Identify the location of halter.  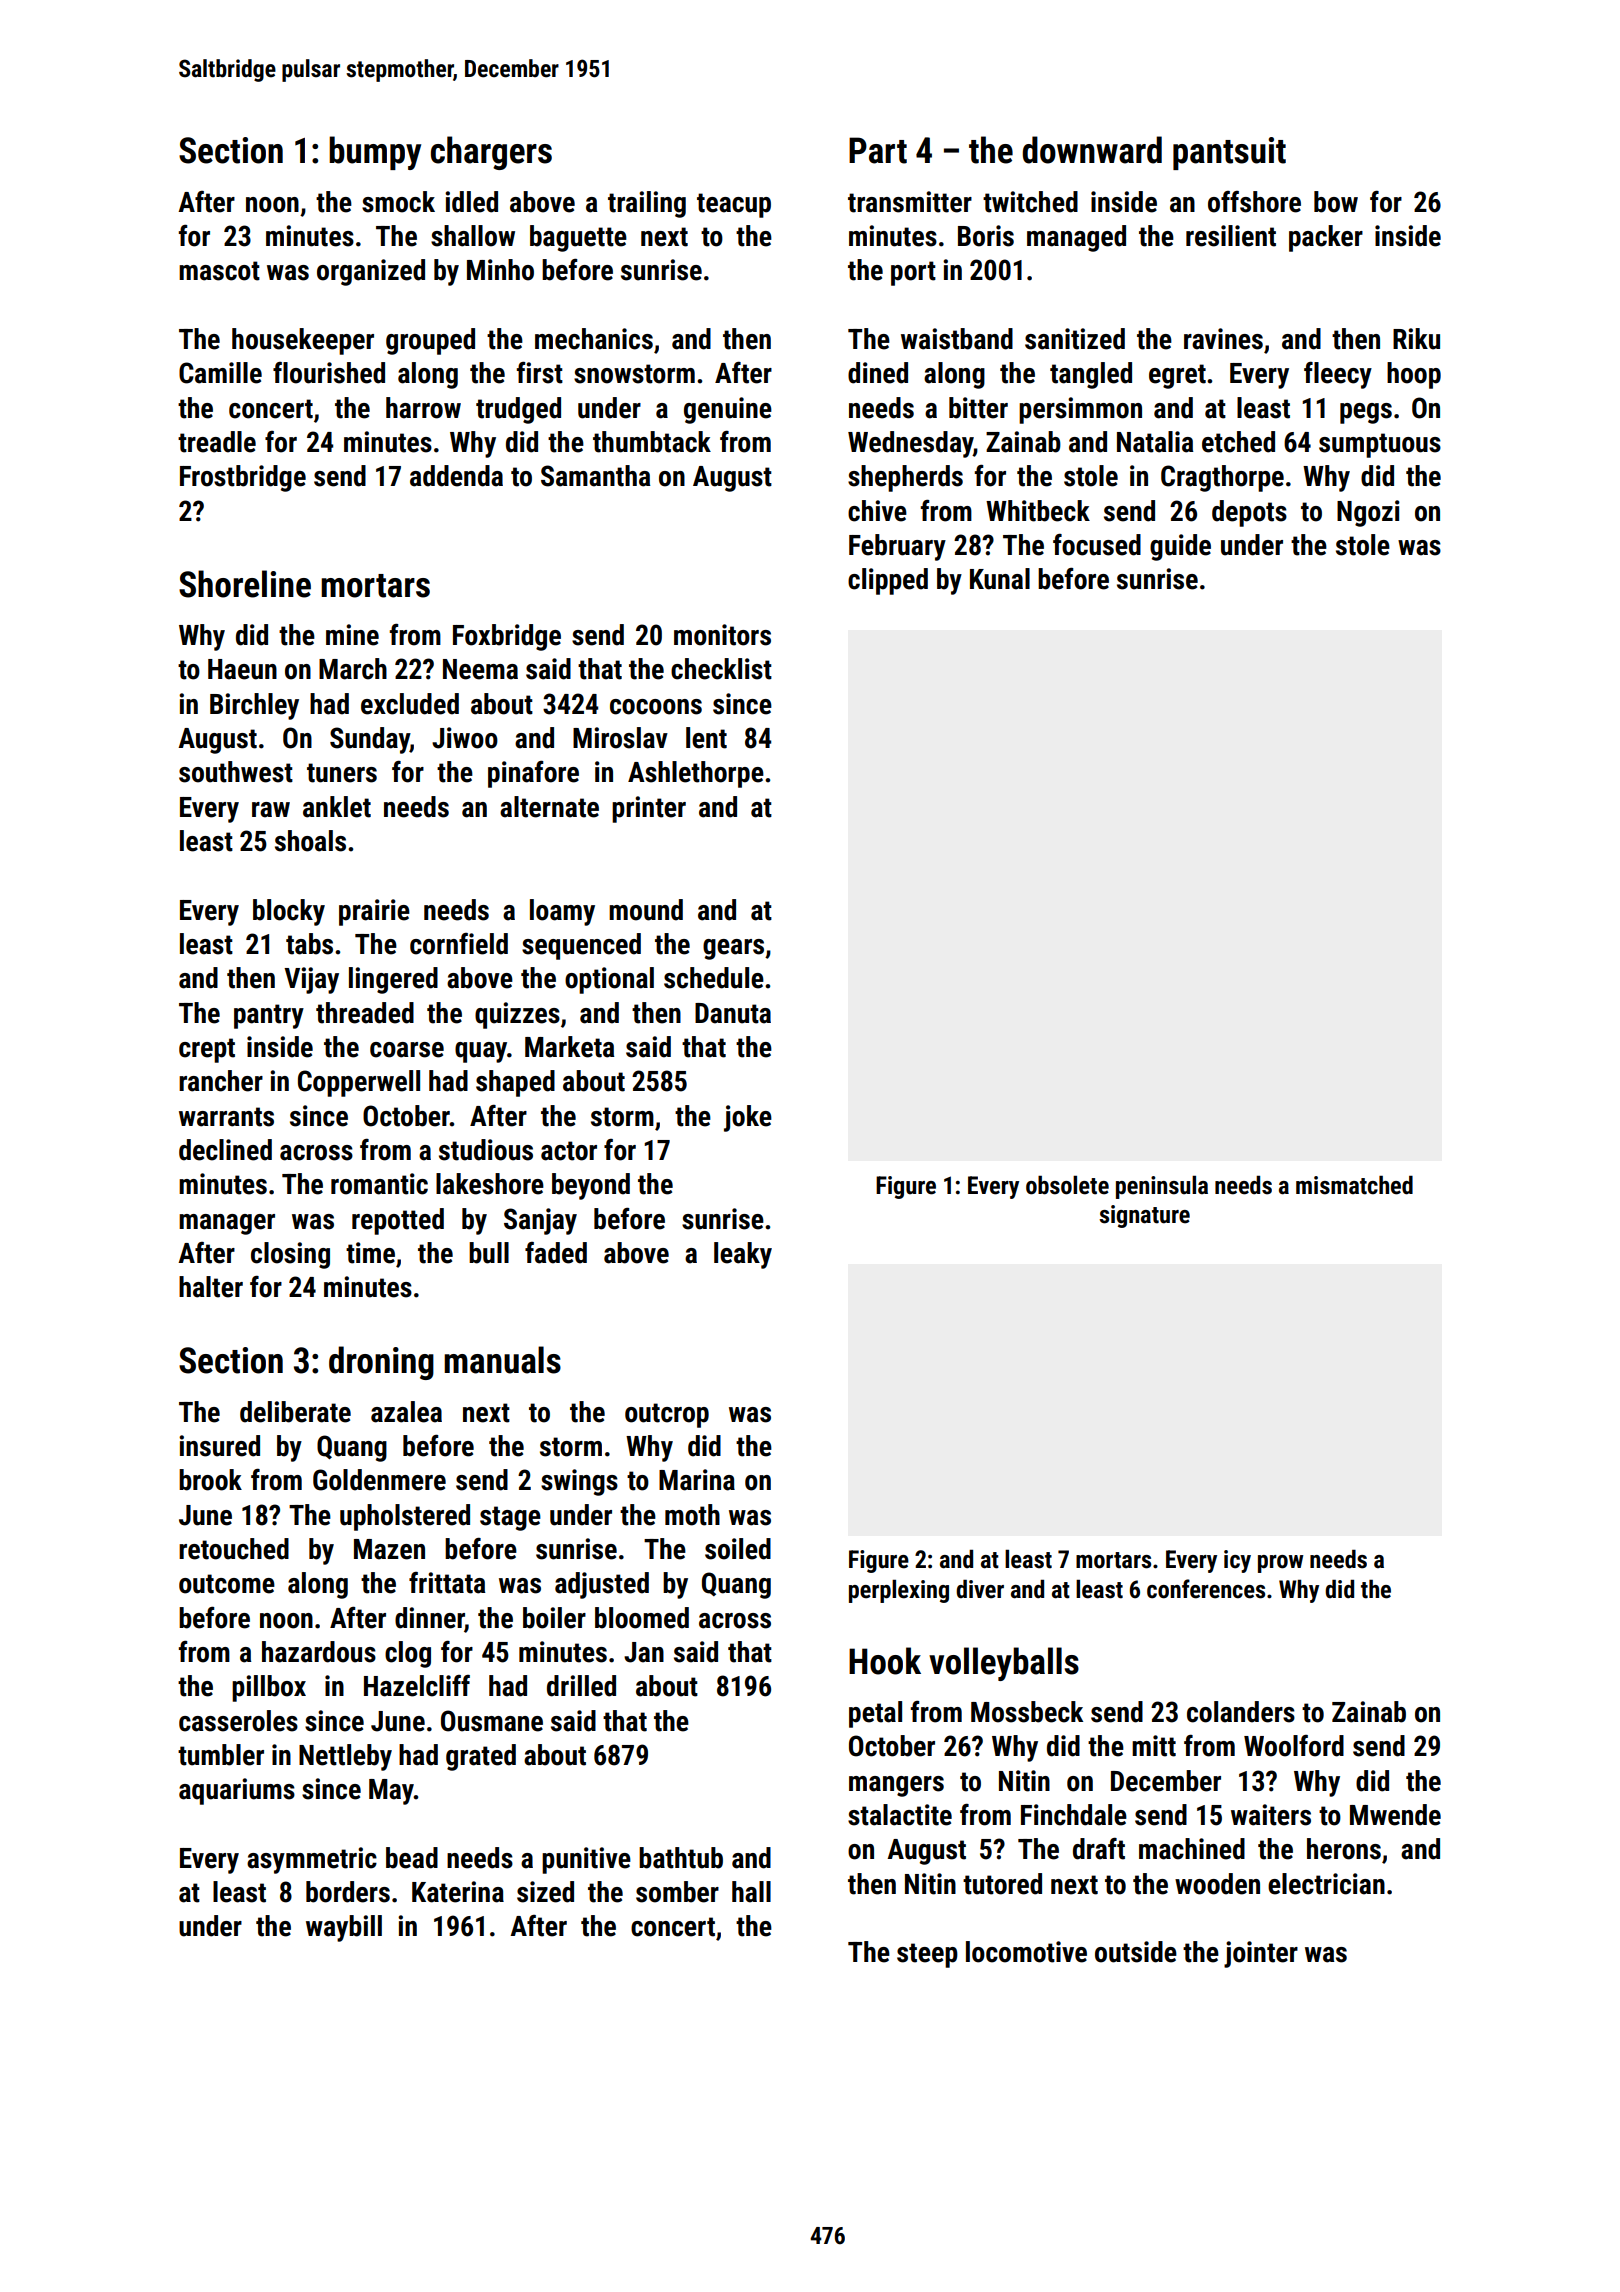
(211, 1287).
